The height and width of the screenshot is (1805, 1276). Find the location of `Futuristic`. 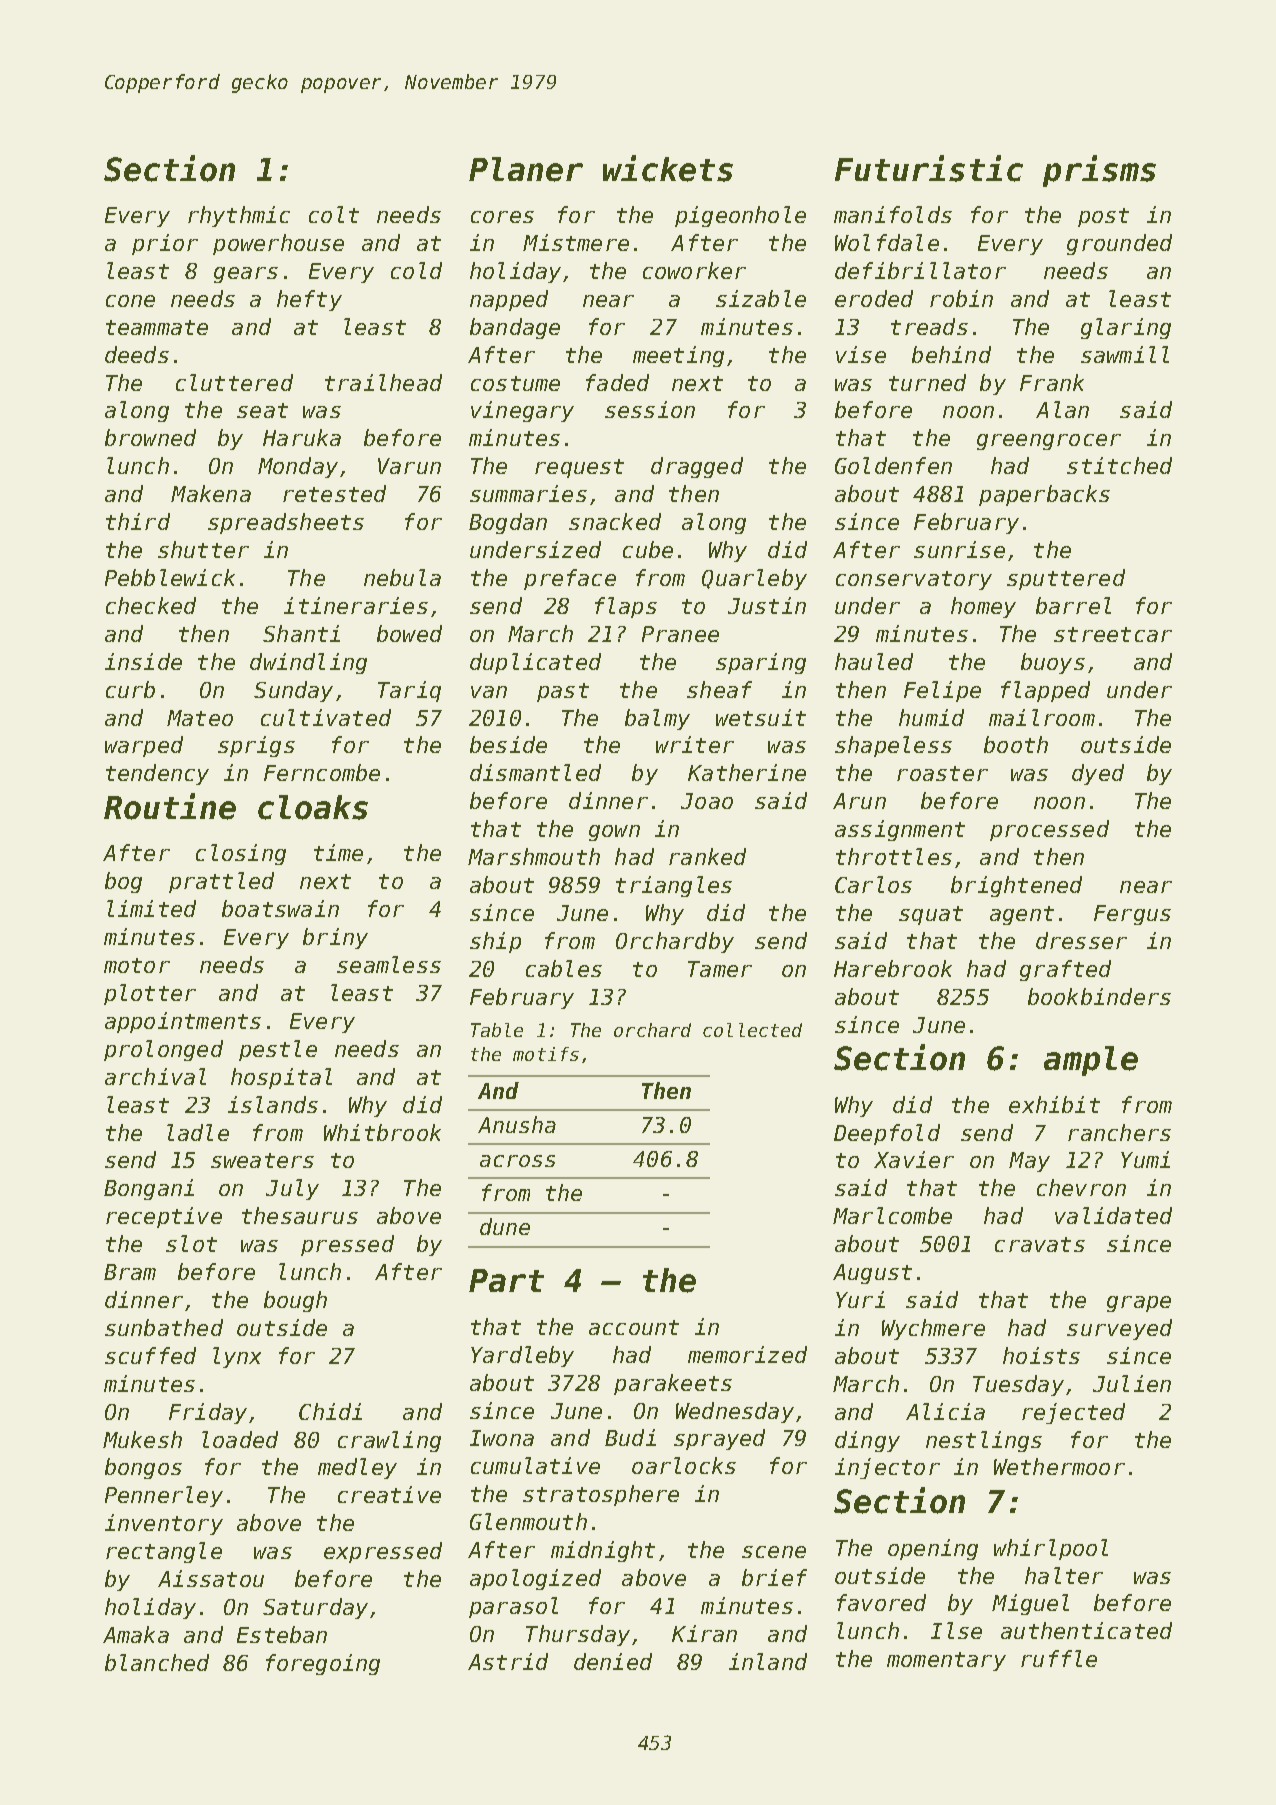

Futuristic is located at coordinates (929, 168).
